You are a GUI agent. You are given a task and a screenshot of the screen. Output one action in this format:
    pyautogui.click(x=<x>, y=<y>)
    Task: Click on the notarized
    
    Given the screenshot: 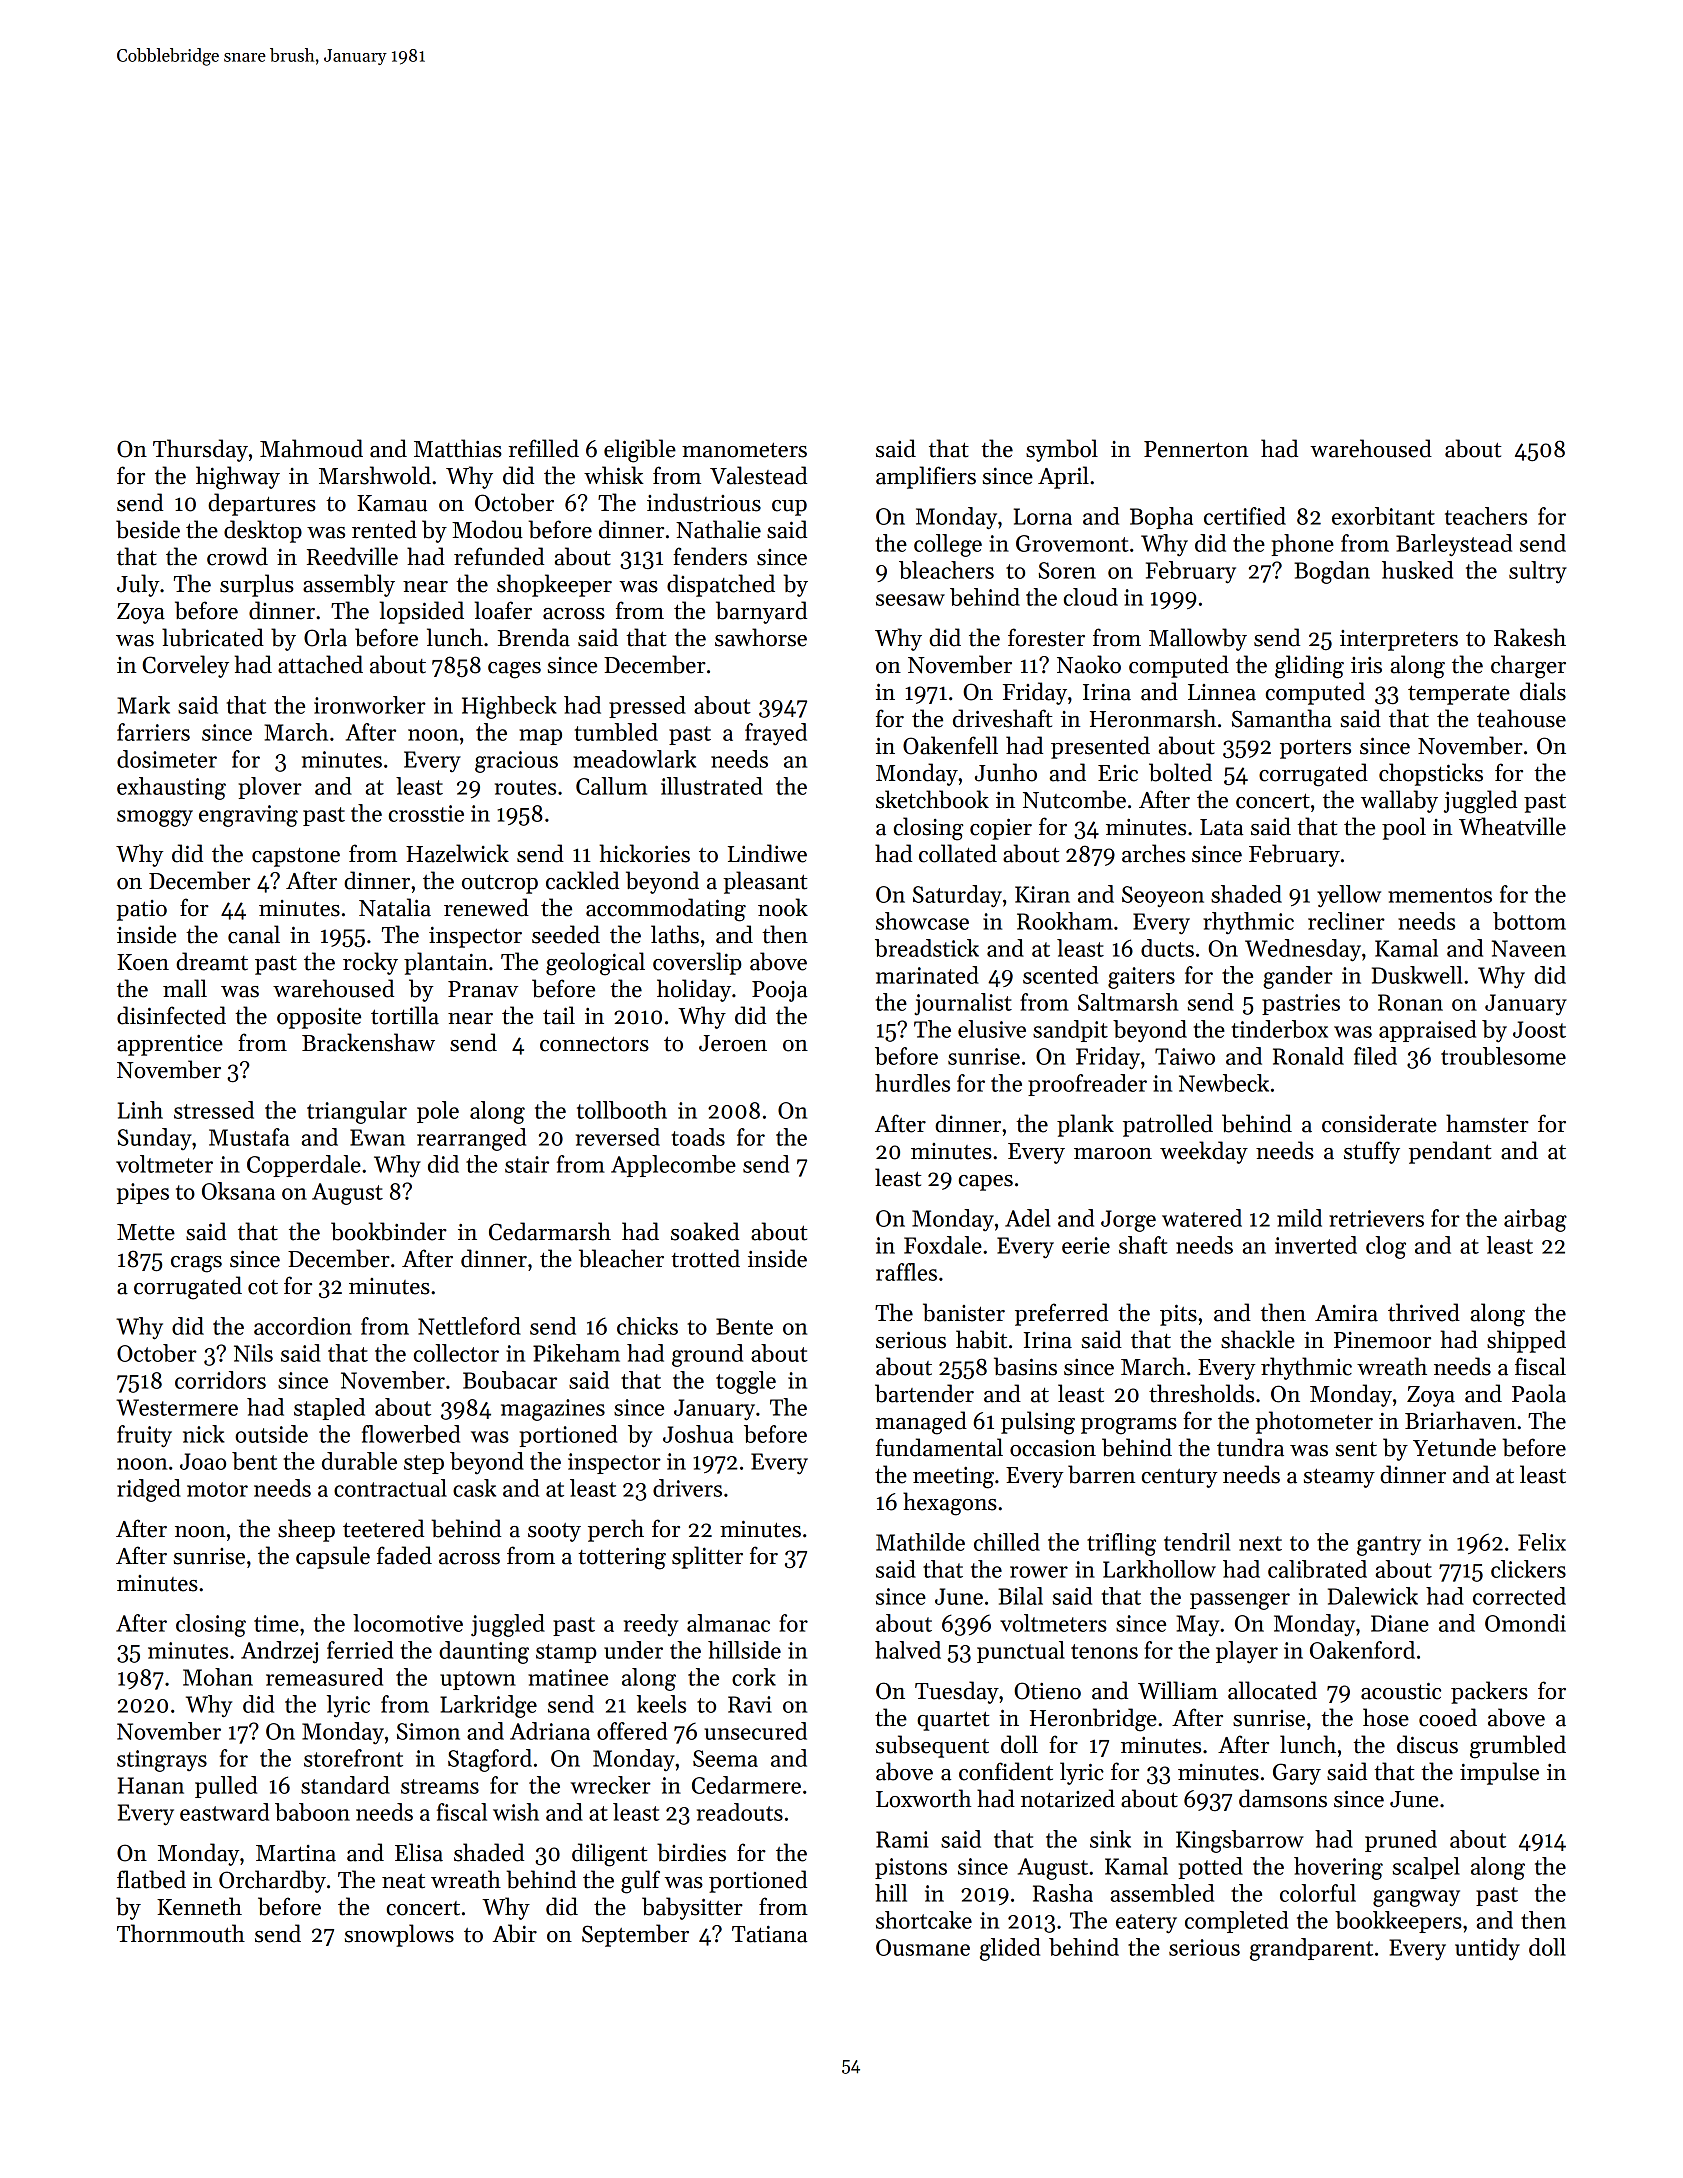 What is the action you would take?
    pyautogui.click(x=1068, y=1798)
